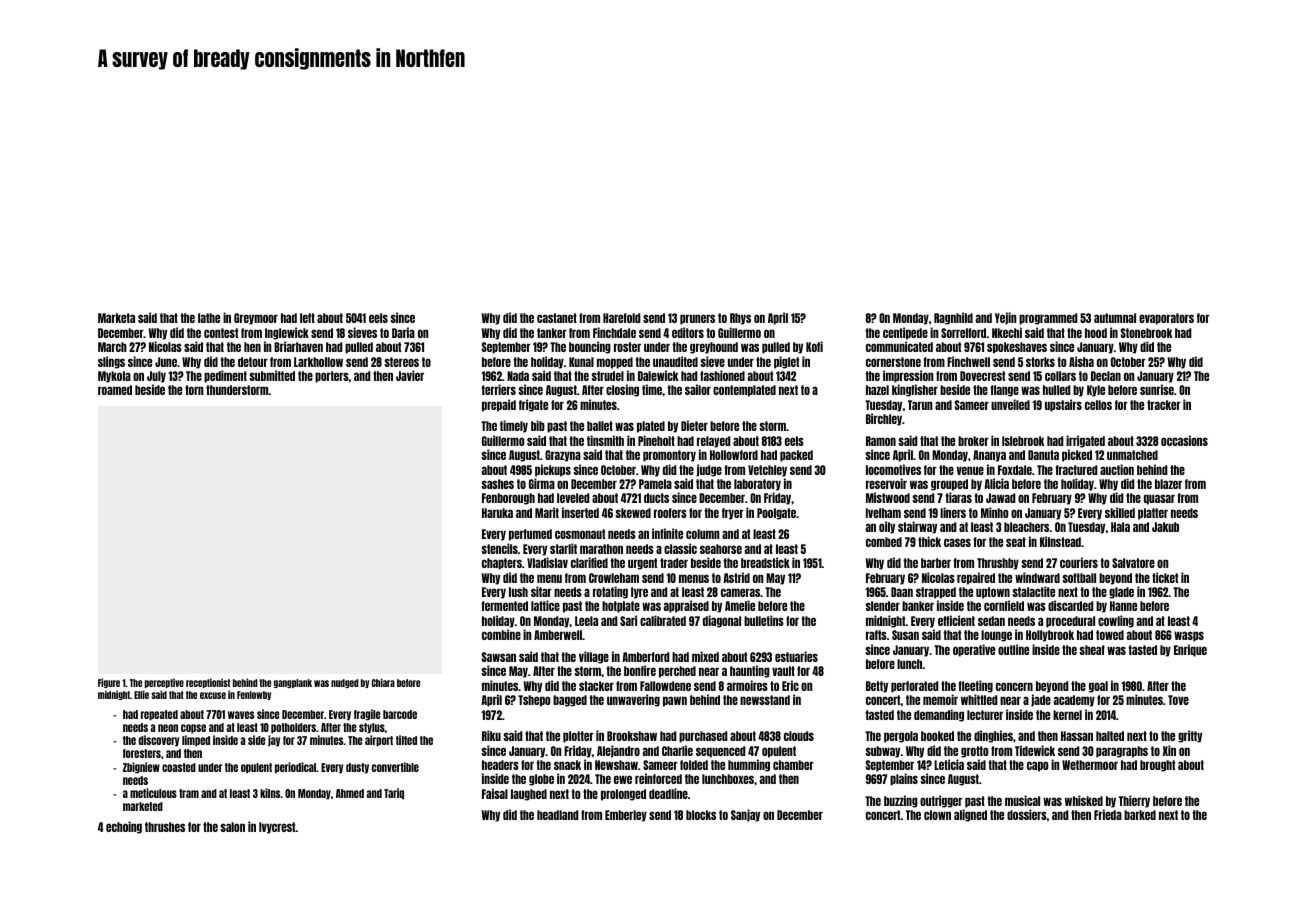 This screenshot has width=1308, height=924. What do you see at coordinates (403, 332) in the screenshot?
I see `Daria` at bounding box center [403, 332].
